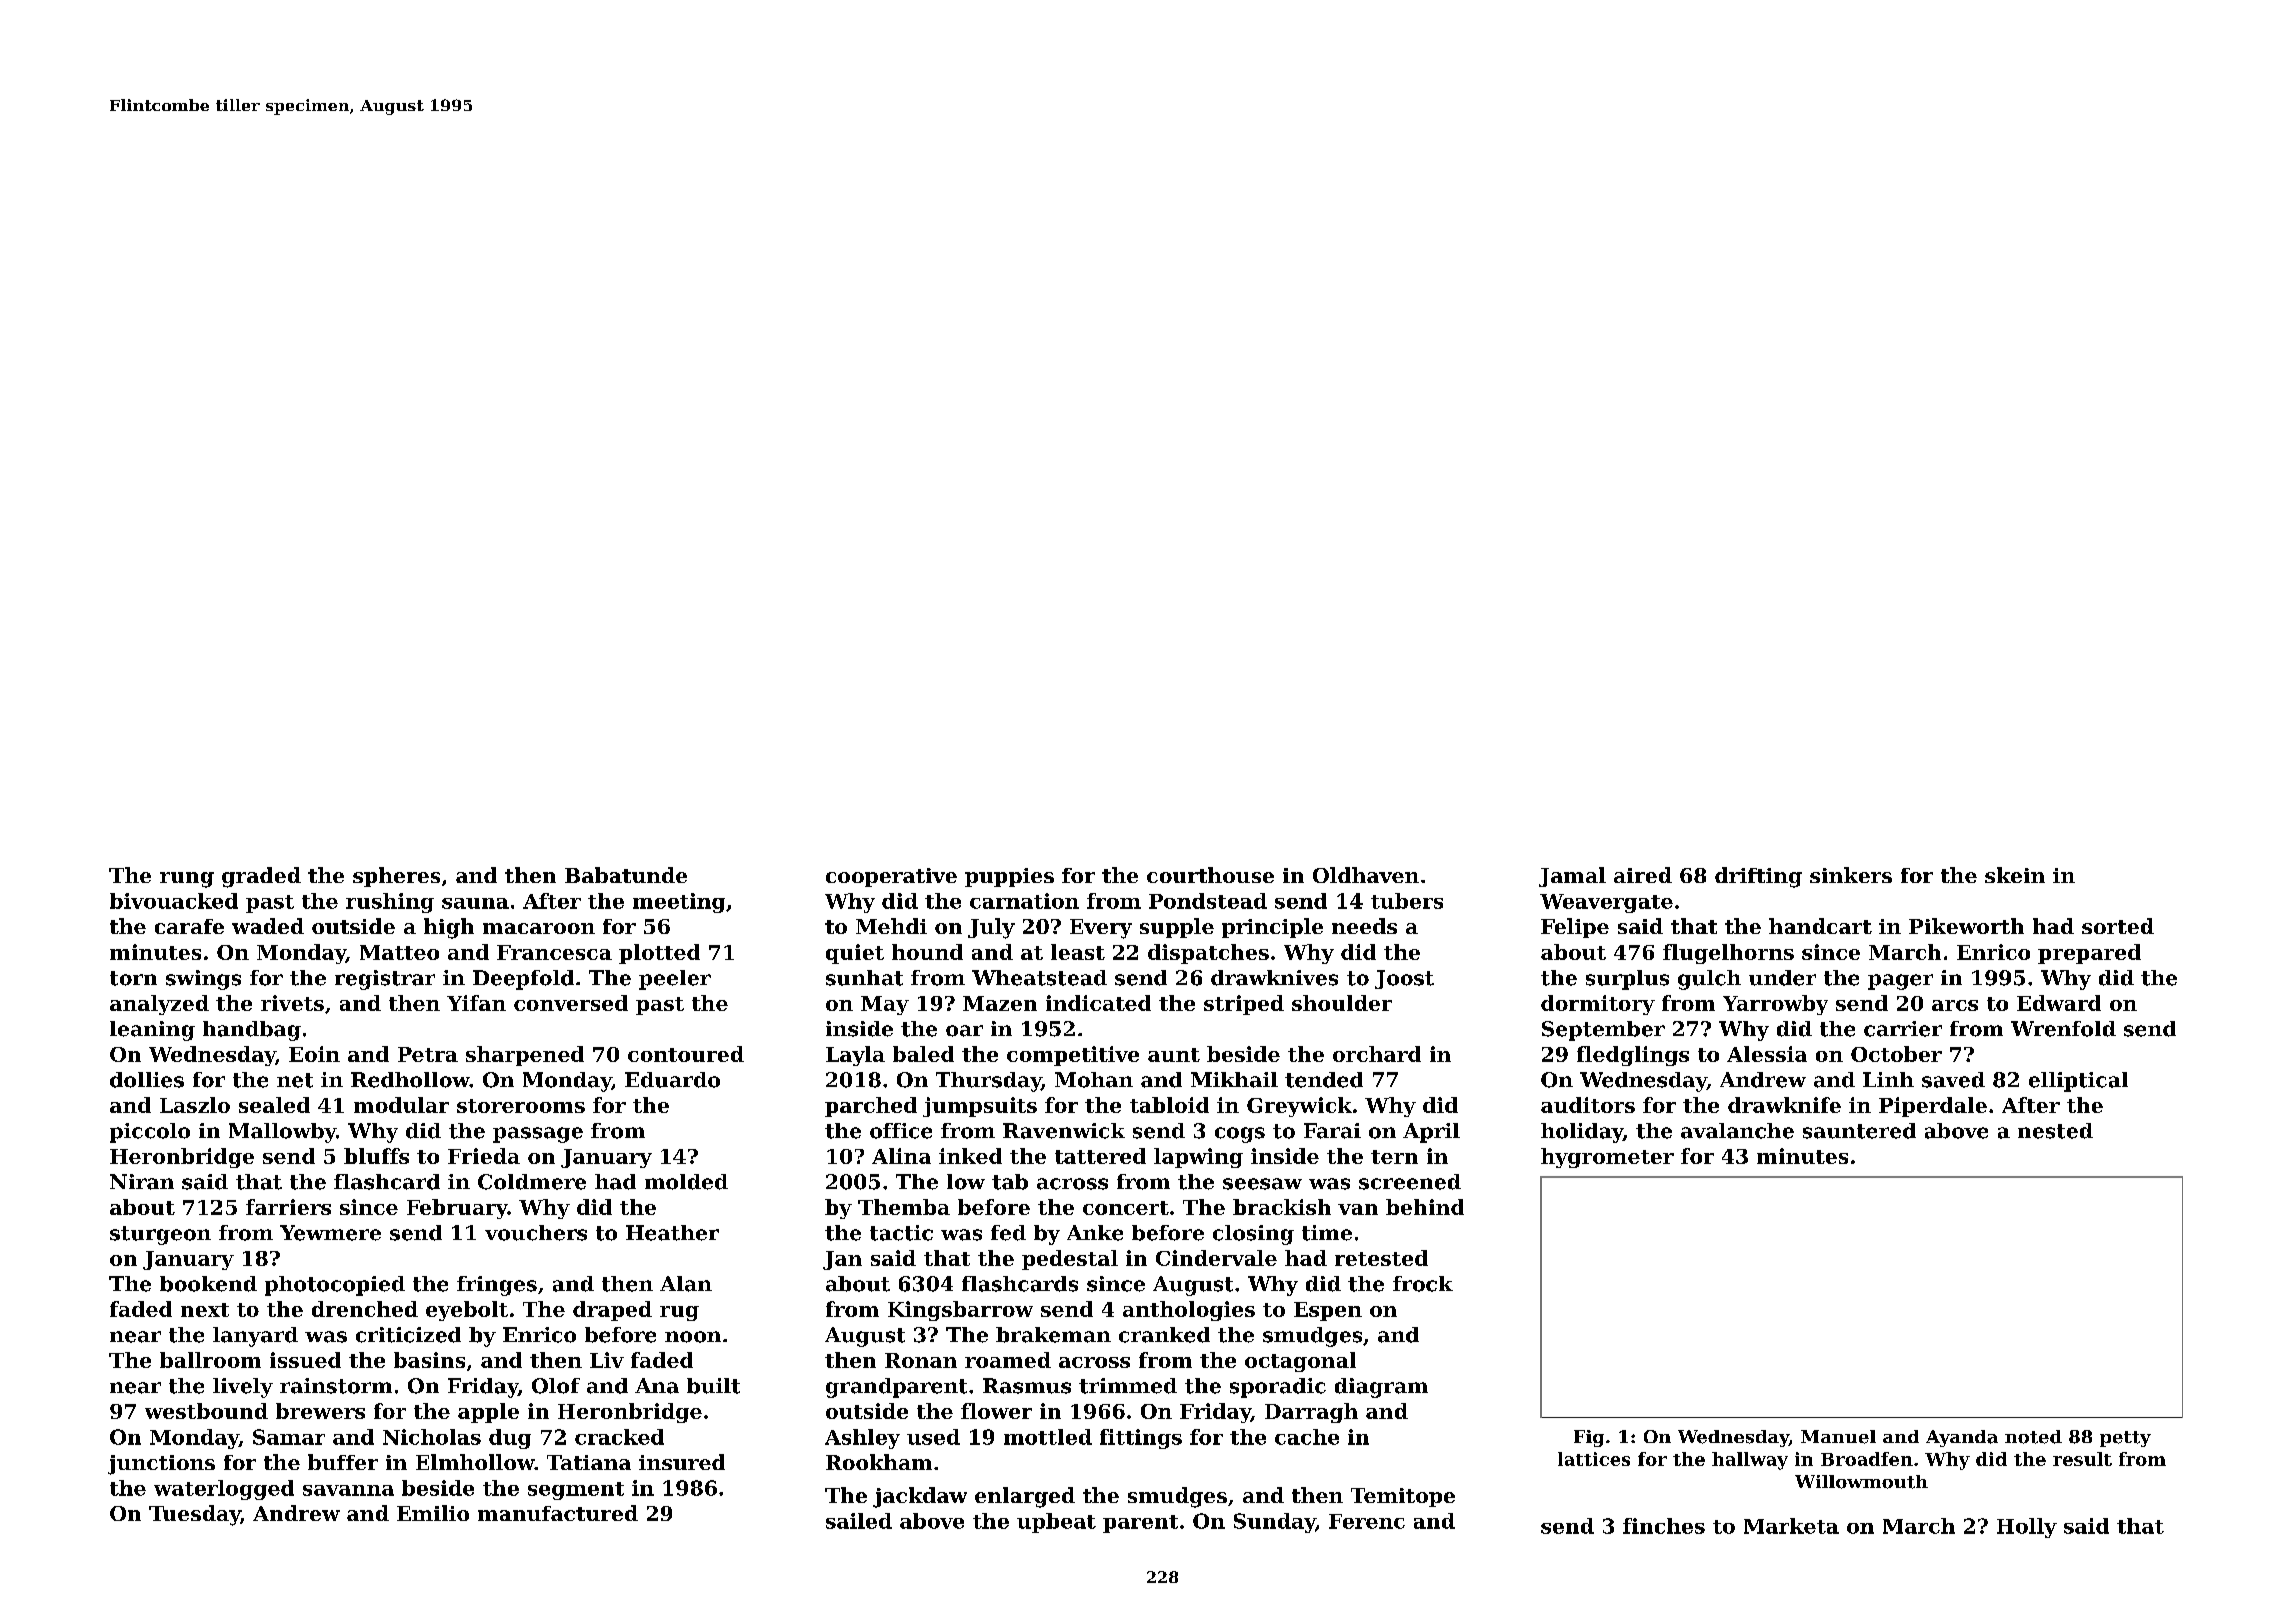 This screenshot has height=1620, width=2292. What do you see at coordinates (1758, 877) in the screenshot?
I see `drifting` at bounding box center [1758, 877].
